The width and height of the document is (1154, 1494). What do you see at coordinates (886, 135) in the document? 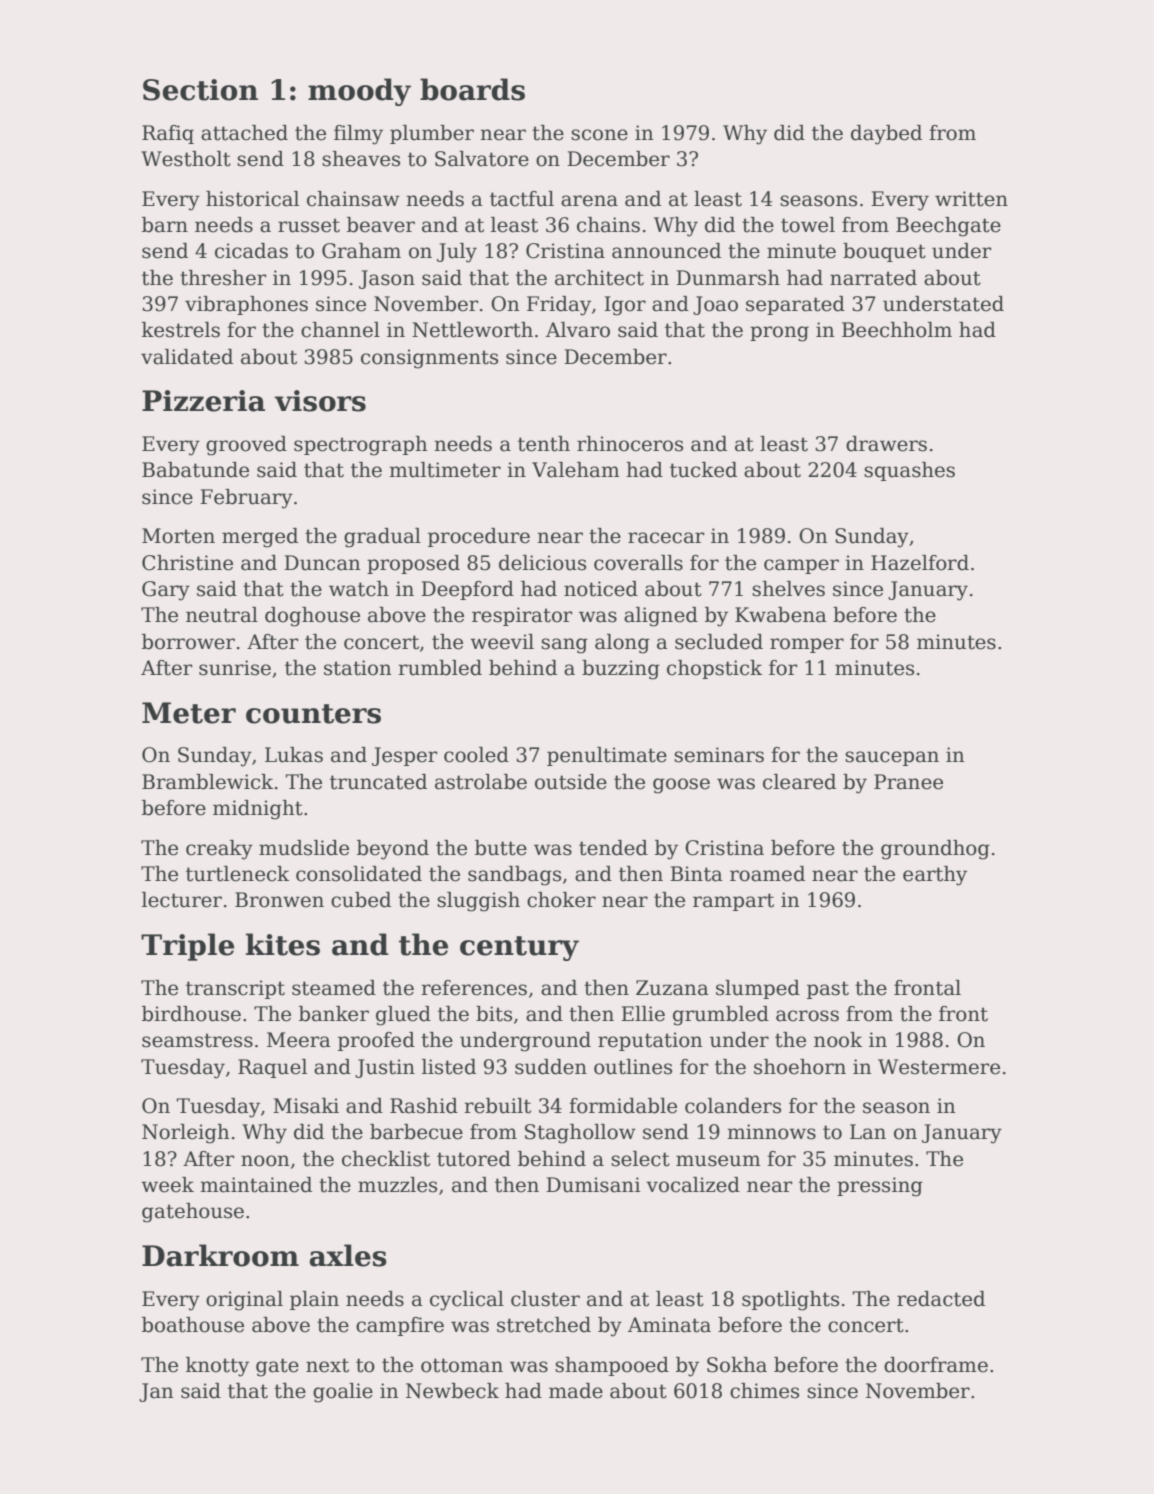
I see `daybed` at bounding box center [886, 135].
